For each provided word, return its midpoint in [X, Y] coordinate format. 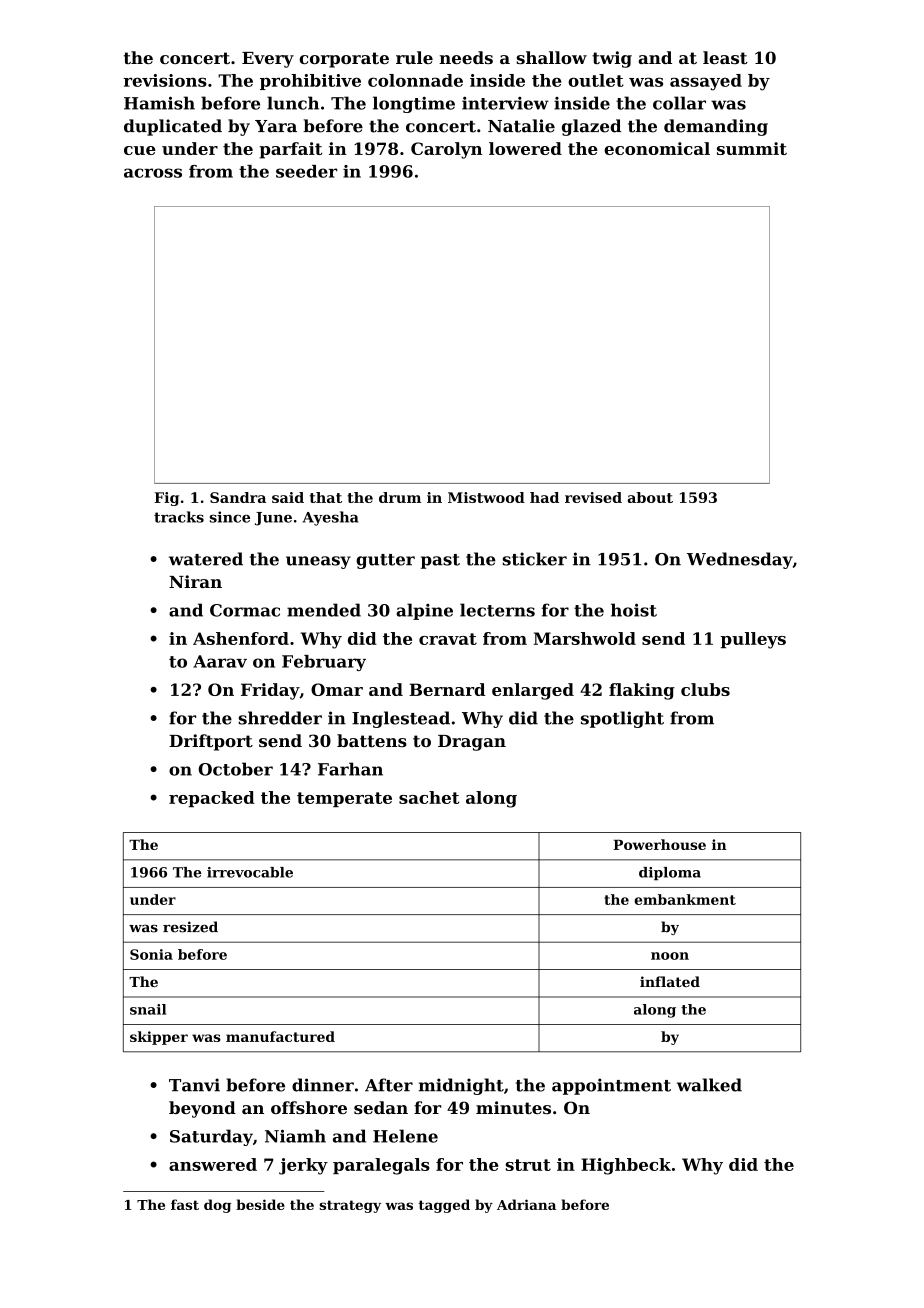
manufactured [280, 1036]
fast [185, 1204]
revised [593, 497]
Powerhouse [659, 844]
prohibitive [310, 82]
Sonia [151, 954]
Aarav [220, 661]
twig [612, 59]
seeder [306, 171]
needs [466, 57]
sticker [535, 559]
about [650, 497]
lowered [525, 148]
